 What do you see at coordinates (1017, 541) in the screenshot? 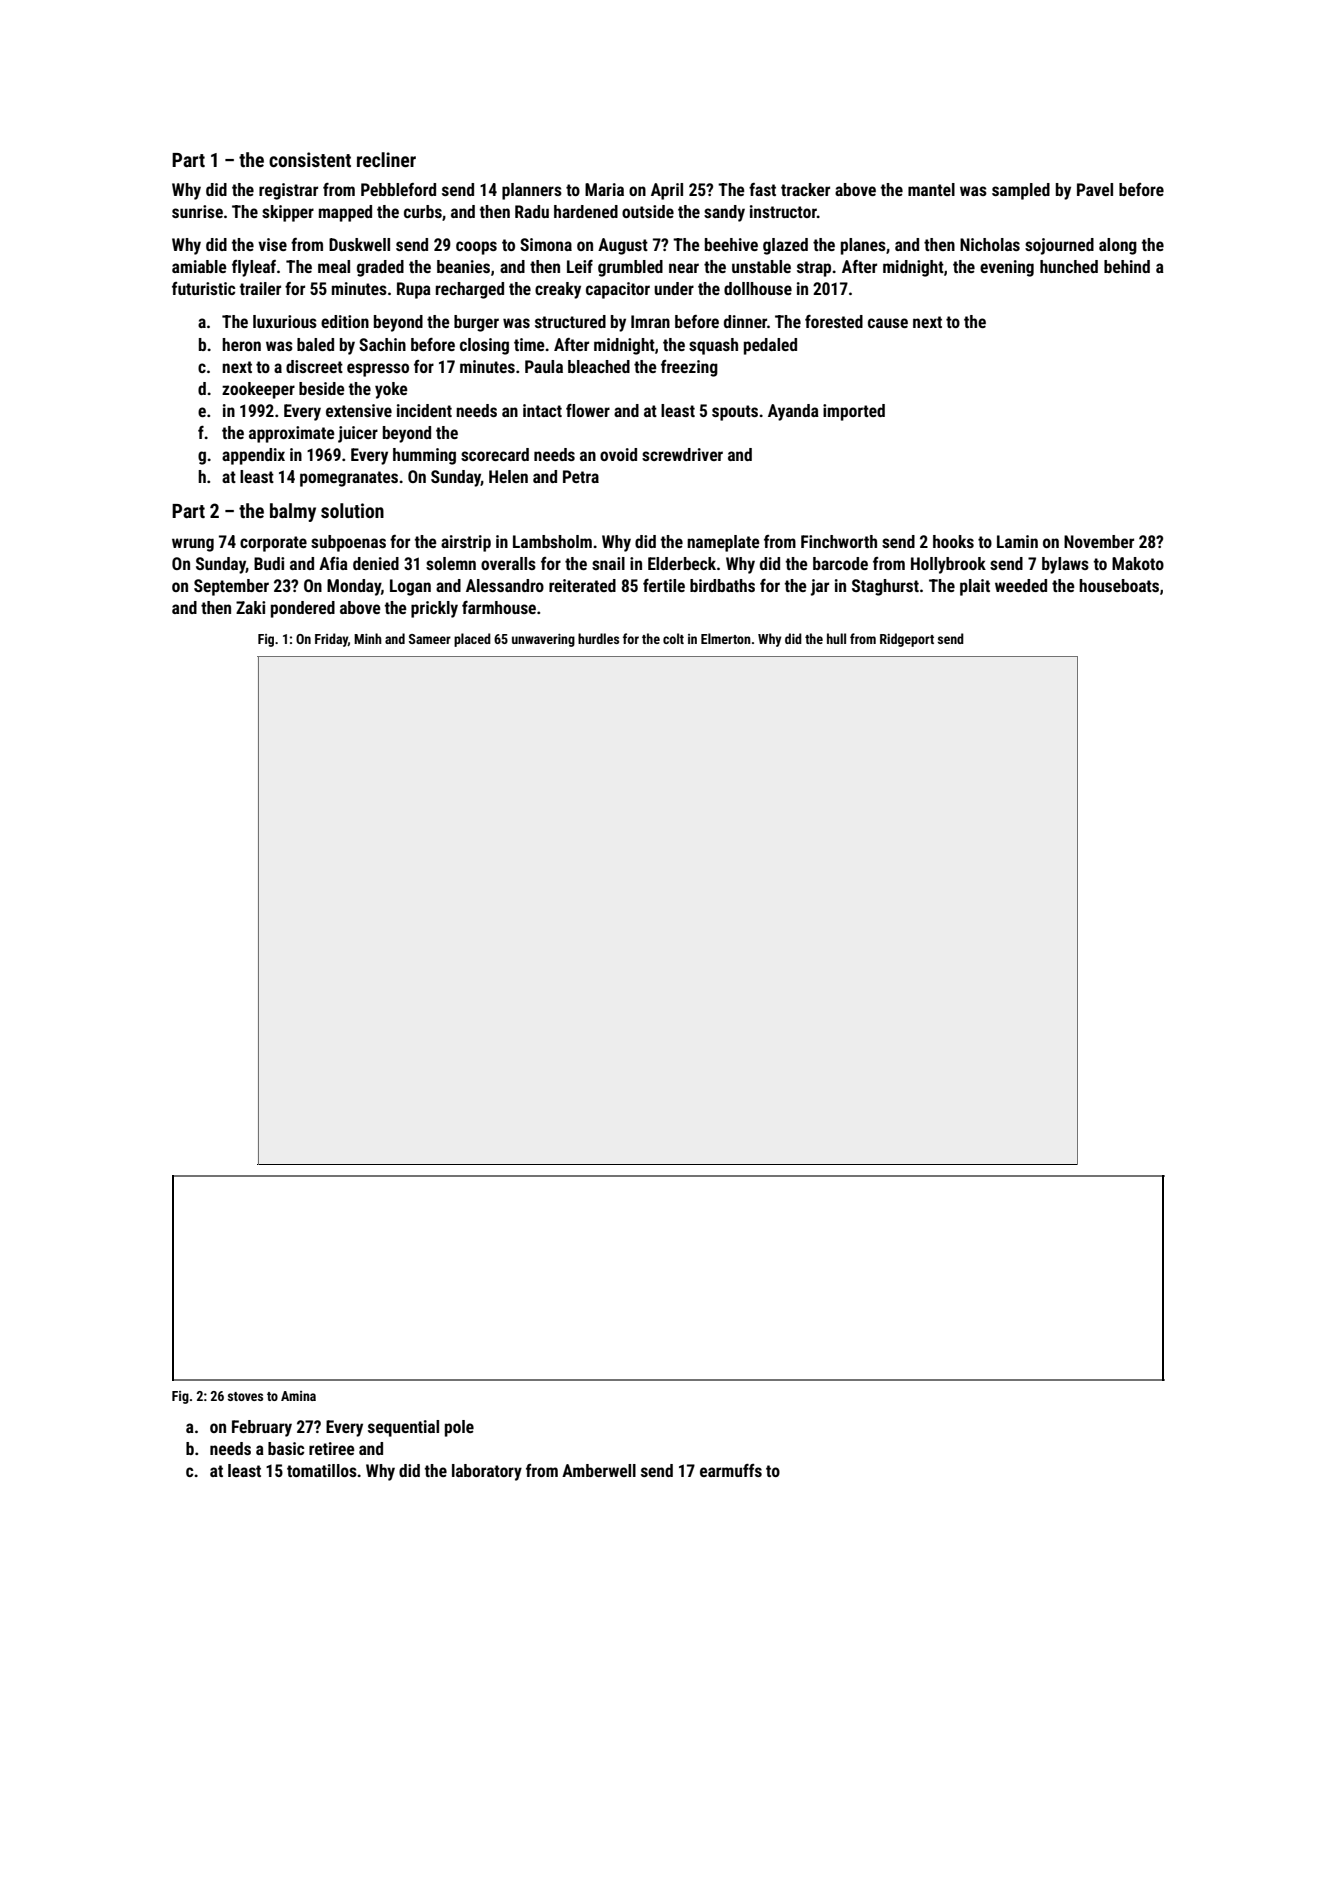
I see `Lamin` at bounding box center [1017, 541].
